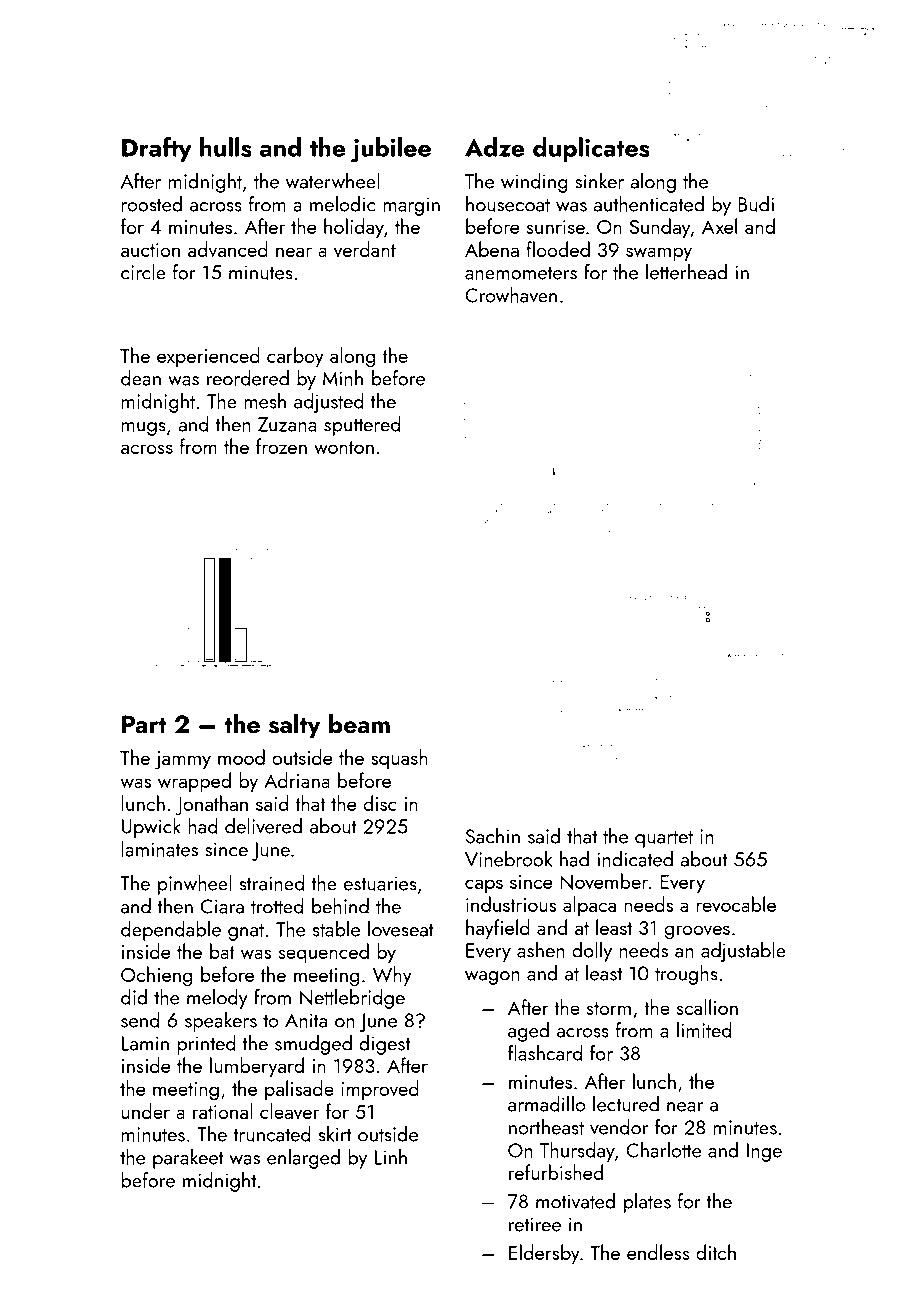 This screenshot has height=1316, width=908. I want to click on scallion, so click(707, 1007).
